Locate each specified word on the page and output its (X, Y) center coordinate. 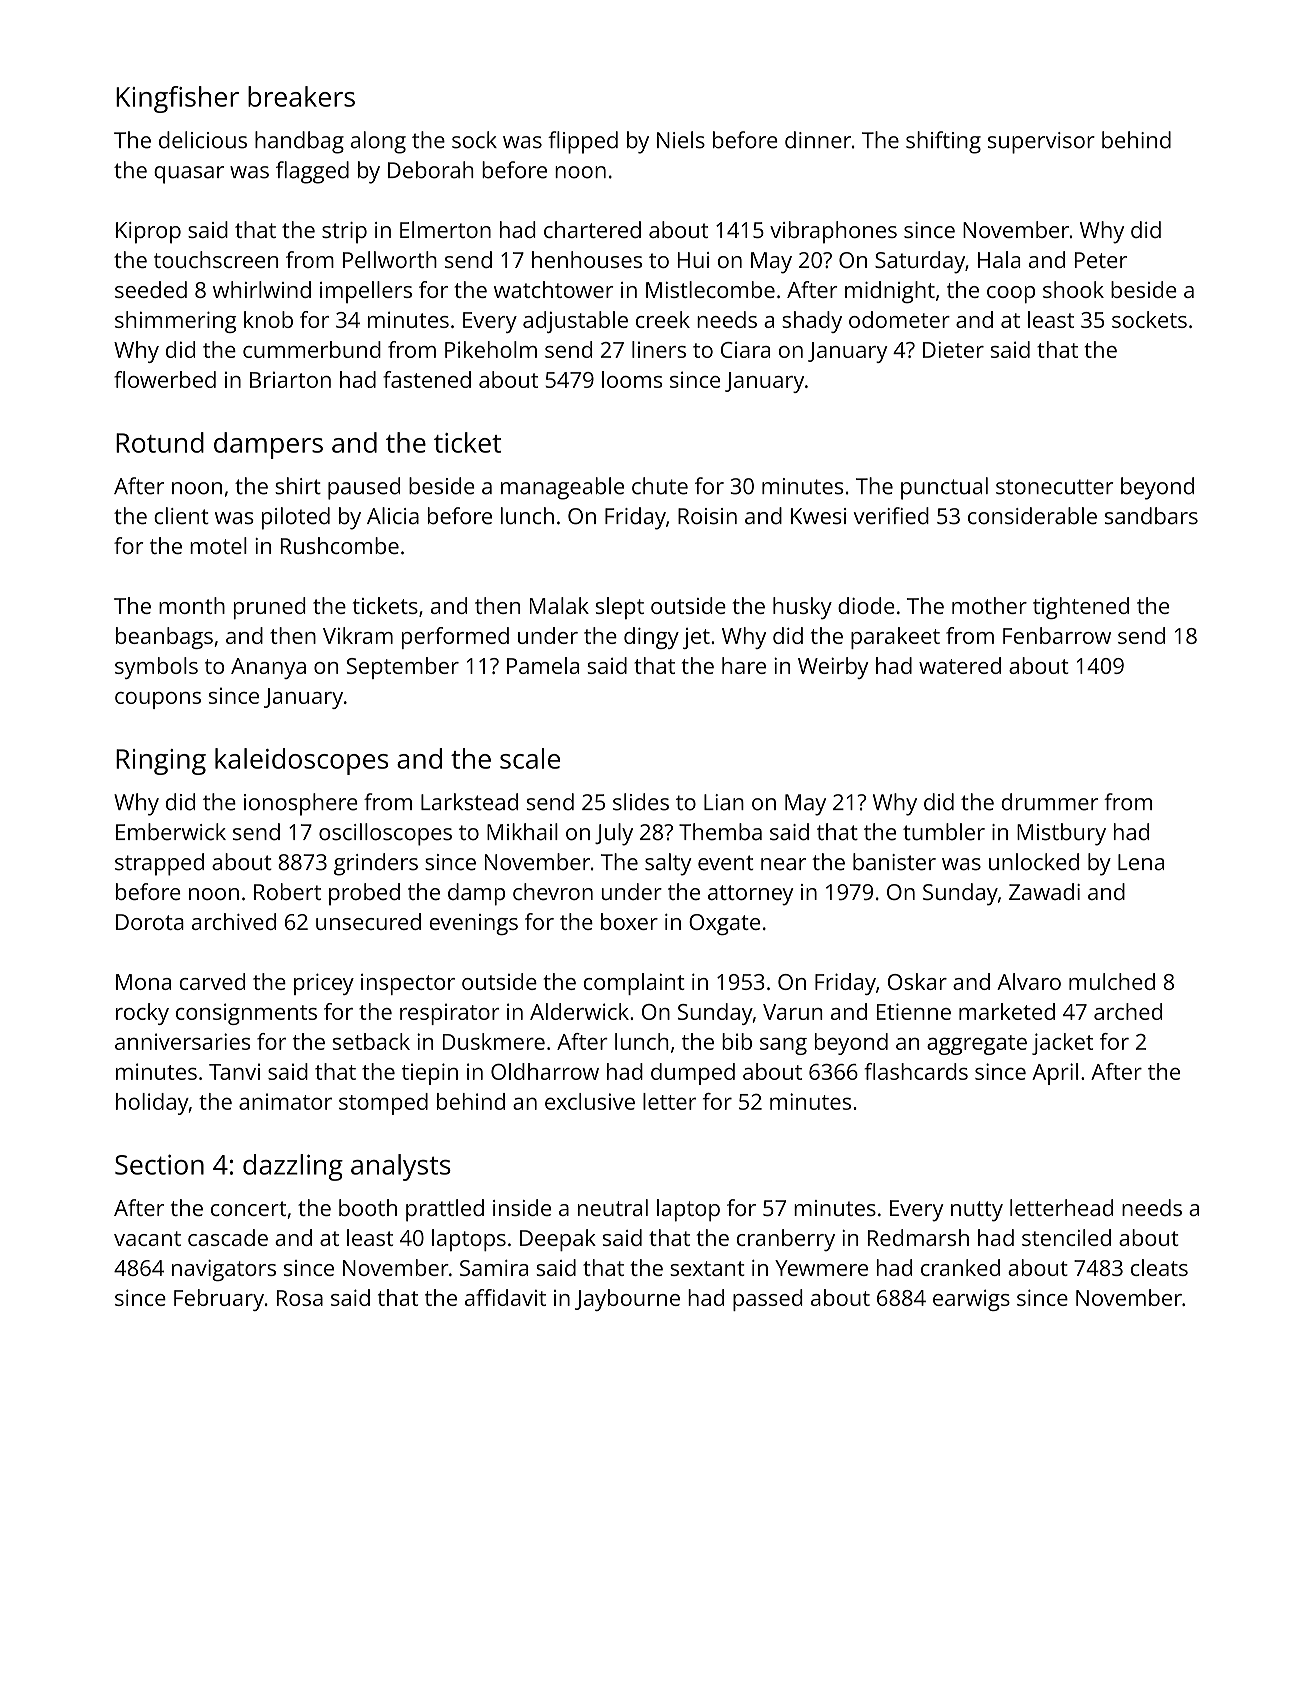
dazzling (293, 1167)
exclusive (590, 1101)
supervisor (1041, 143)
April (1055, 1074)
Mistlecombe (710, 289)
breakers (301, 96)
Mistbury (1061, 834)
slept (620, 608)
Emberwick (171, 832)
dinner (818, 140)
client (181, 516)
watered (960, 665)
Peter (1101, 260)
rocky (142, 1014)
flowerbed (165, 379)
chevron (553, 891)
